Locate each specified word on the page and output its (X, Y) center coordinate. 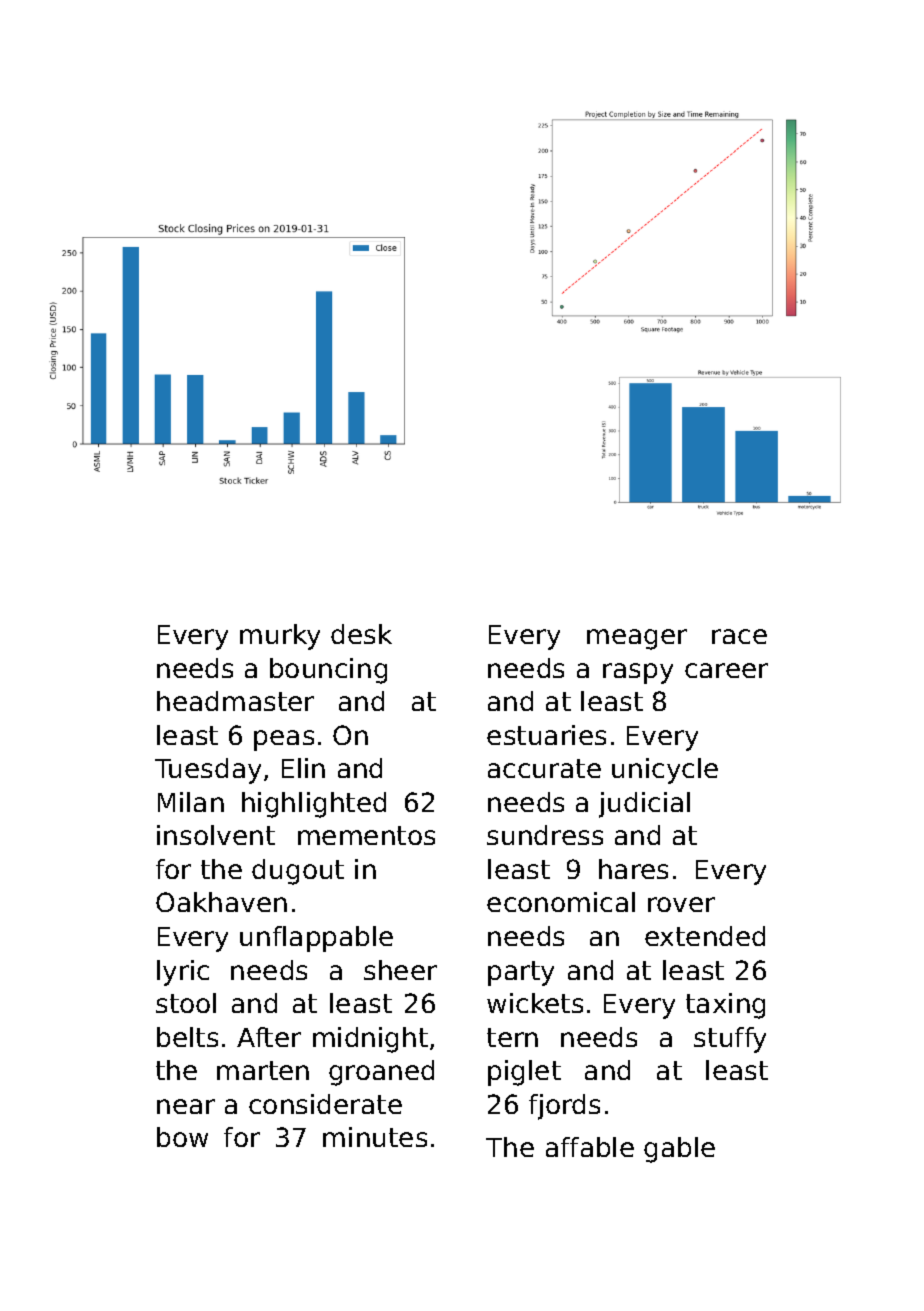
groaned (381, 1073)
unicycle (665, 771)
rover (681, 904)
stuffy (730, 1040)
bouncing (328, 671)
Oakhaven (221, 902)
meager (637, 639)
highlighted (314, 805)
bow (182, 1137)
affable (590, 1147)
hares (633, 869)
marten (263, 1070)
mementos (366, 835)
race (739, 636)
